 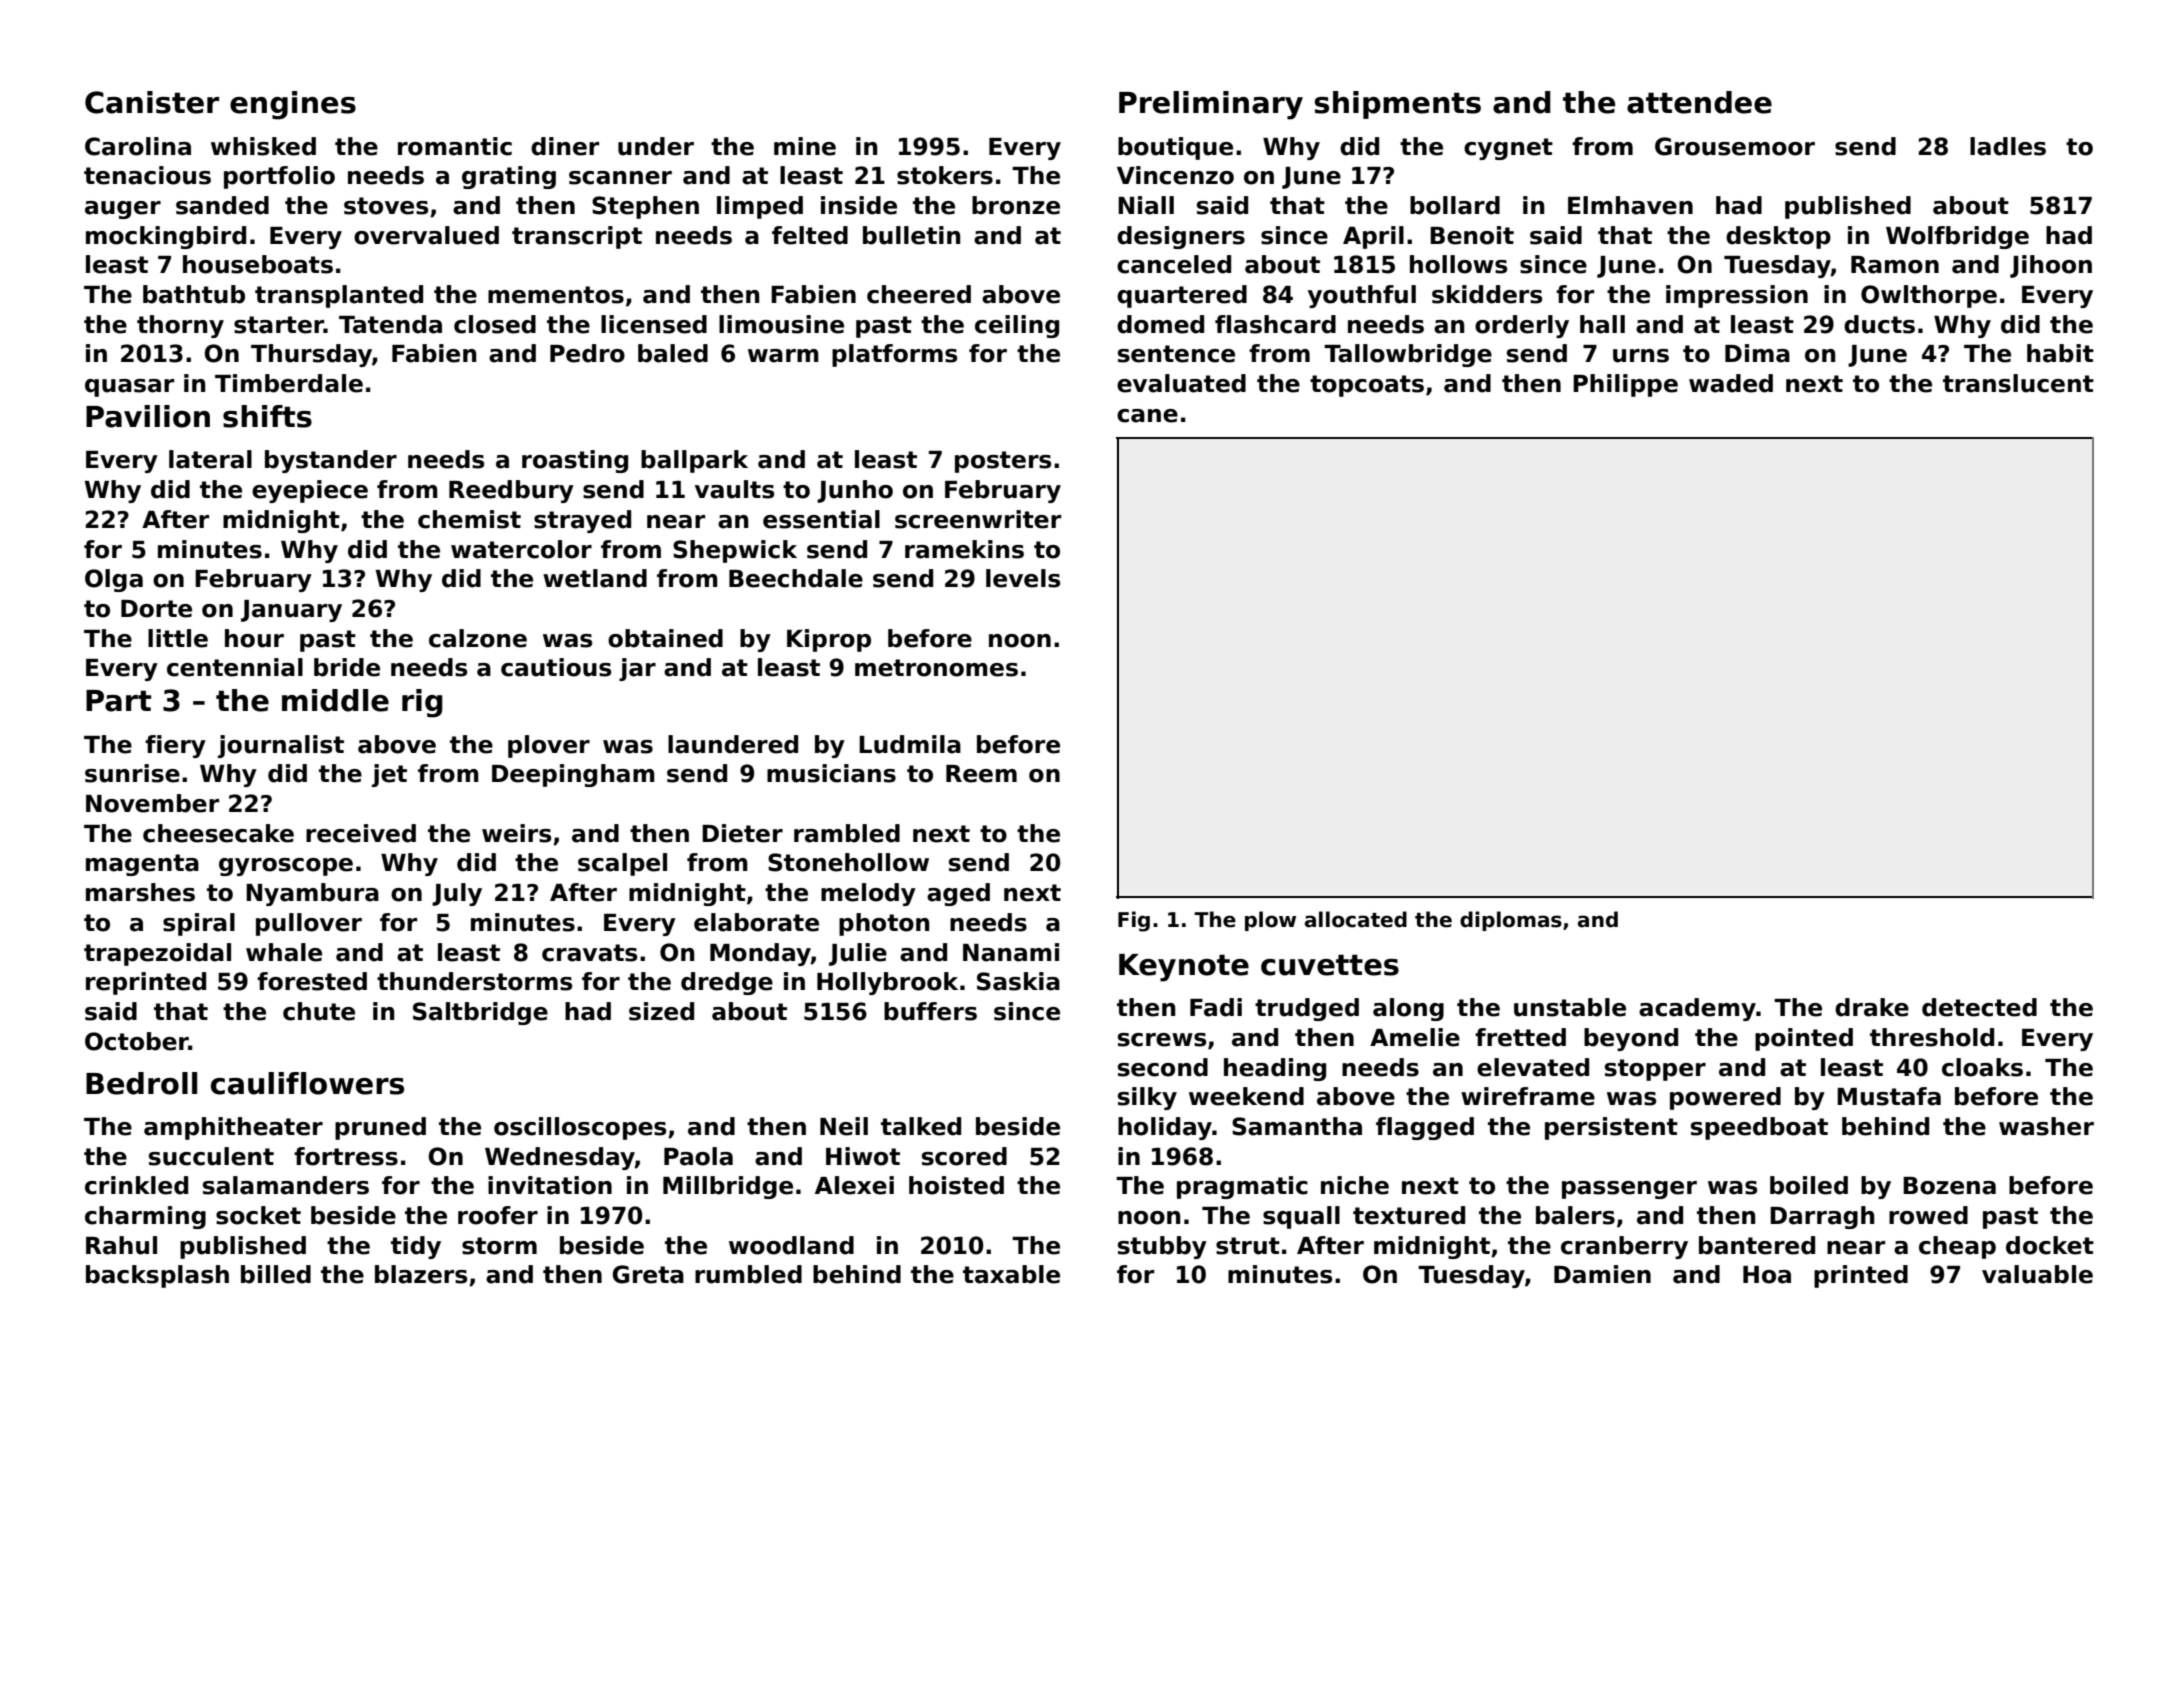 I want to click on ramekins, so click(x=964, y=549).
